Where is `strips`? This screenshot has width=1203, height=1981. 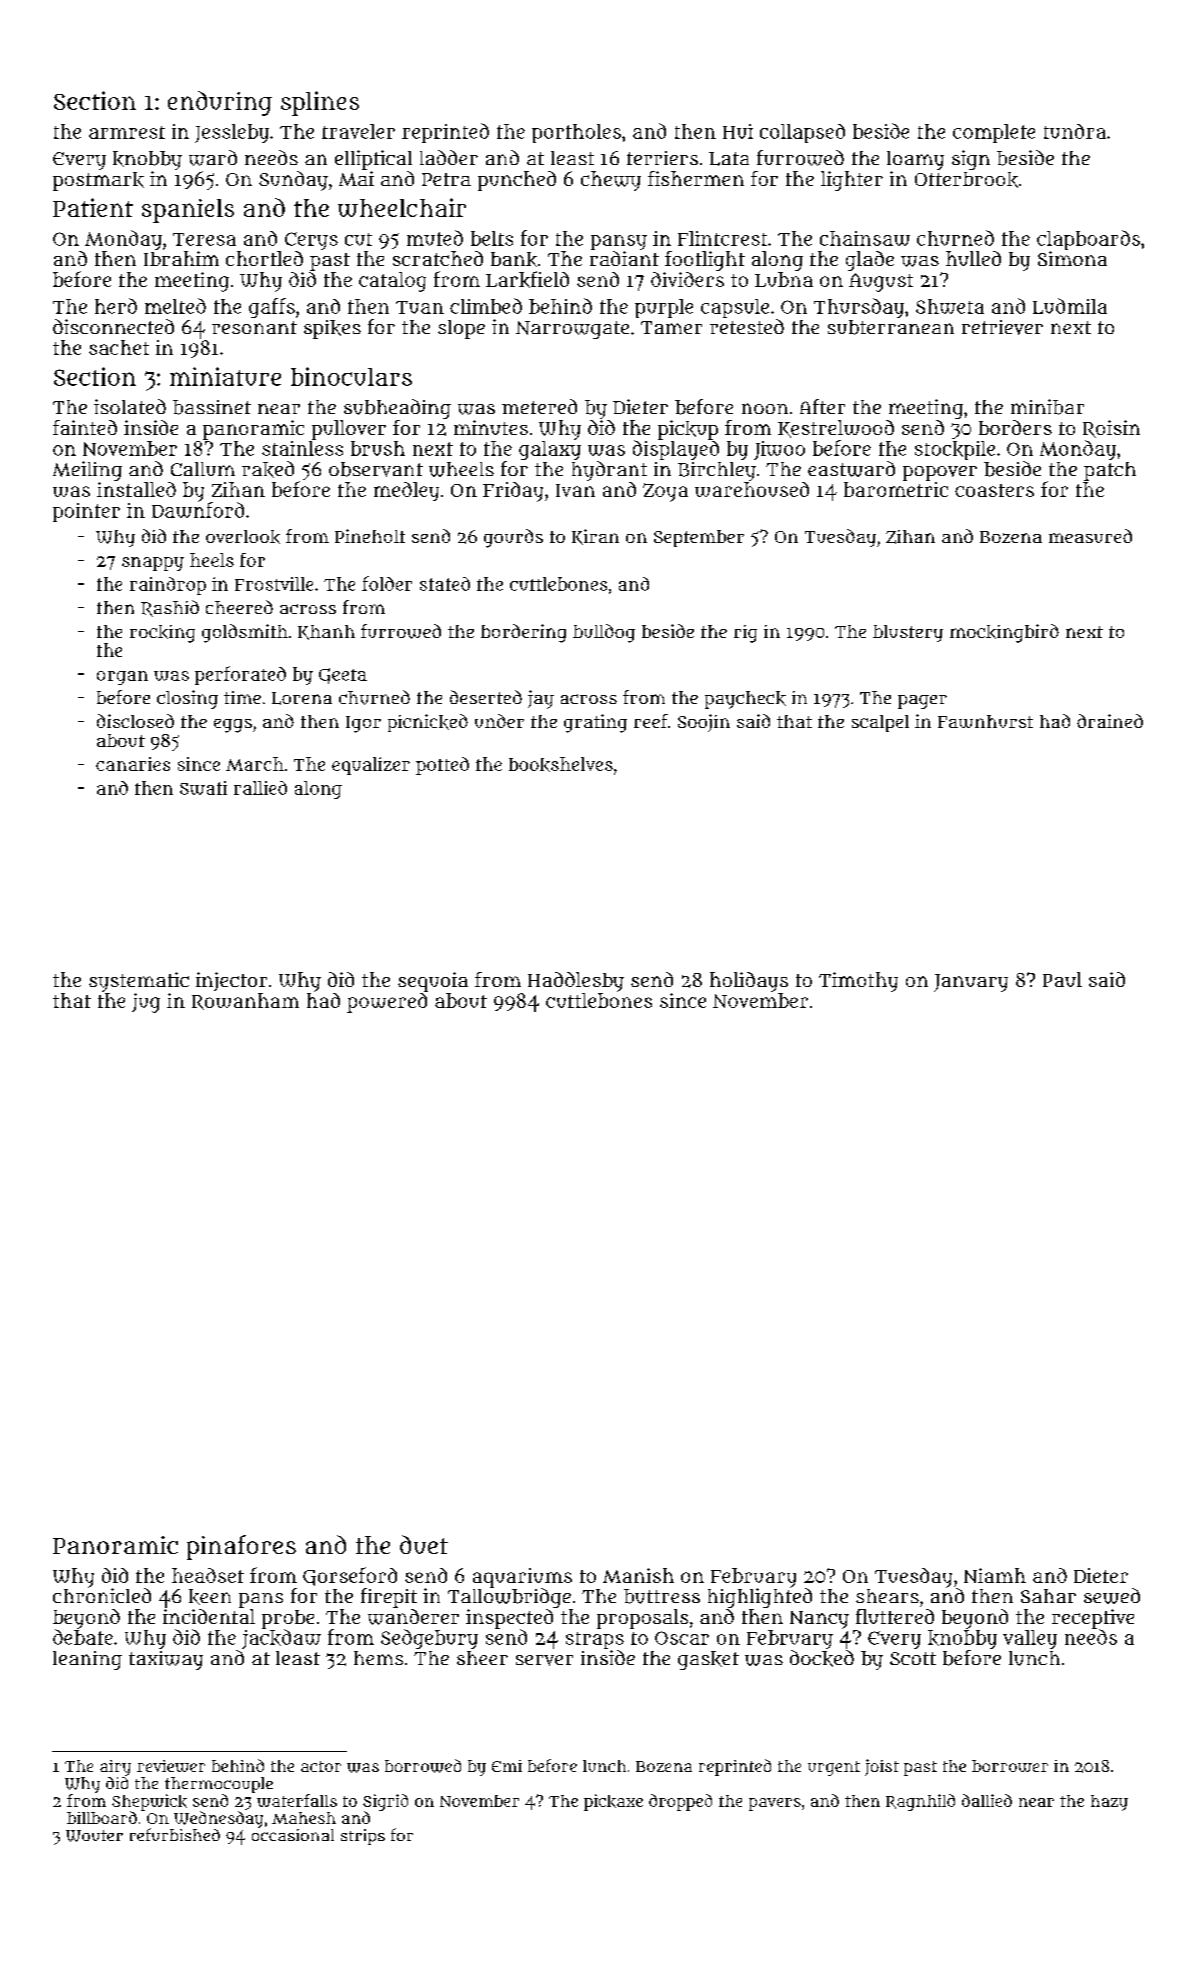
strips is located at coordinates (363, 1837).
